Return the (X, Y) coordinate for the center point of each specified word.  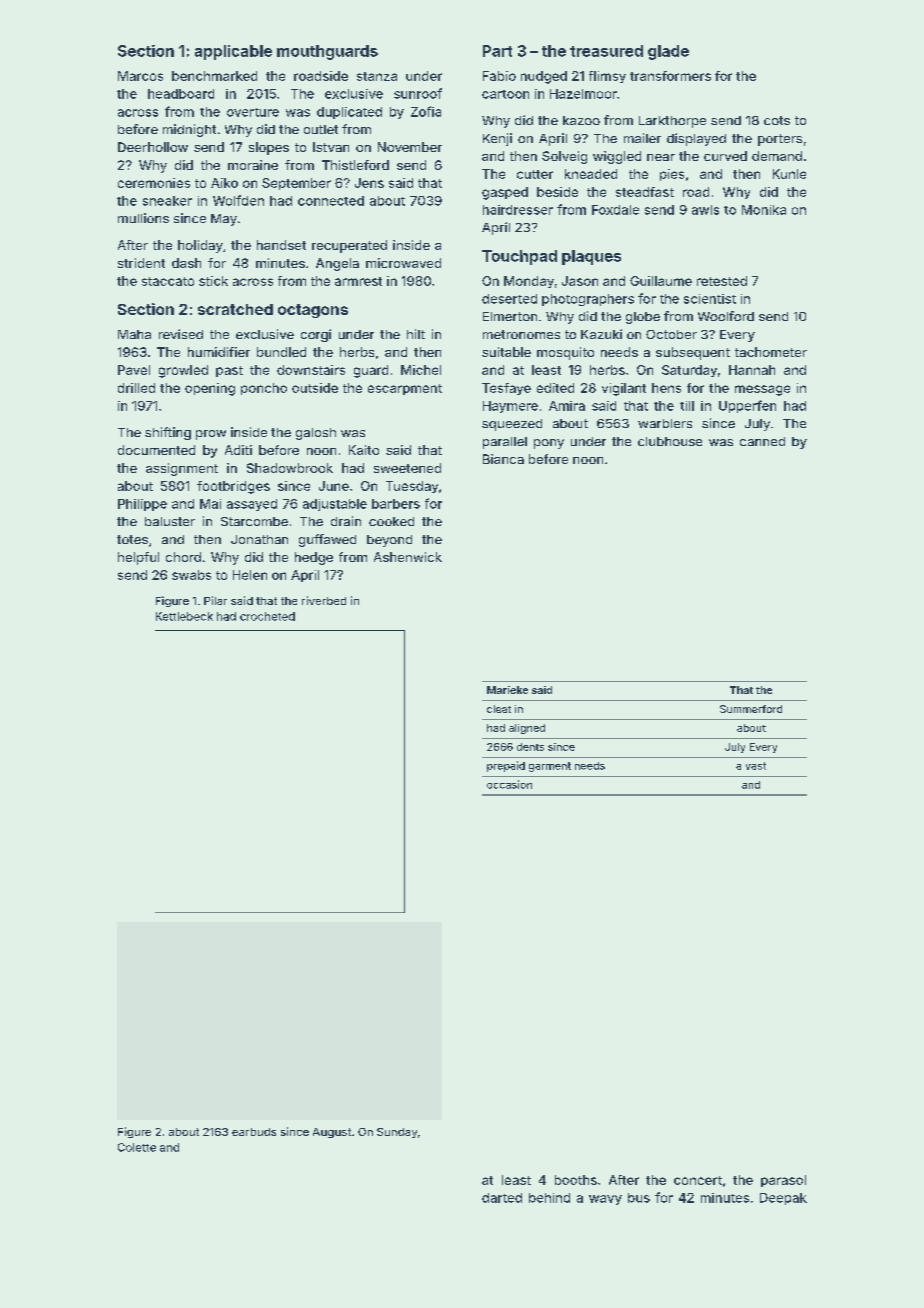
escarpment (405, 389)
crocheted (267, 616)
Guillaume (661, 281)
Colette (137, 1147)
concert (698, 1180)
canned (762, 441)
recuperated (349, 246)
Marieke (507, 690)
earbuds (254, 1132)
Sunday (397, 1133)
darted (502, 1198)
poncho (264, 389)
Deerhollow (153, 147)
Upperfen (747, 406)
